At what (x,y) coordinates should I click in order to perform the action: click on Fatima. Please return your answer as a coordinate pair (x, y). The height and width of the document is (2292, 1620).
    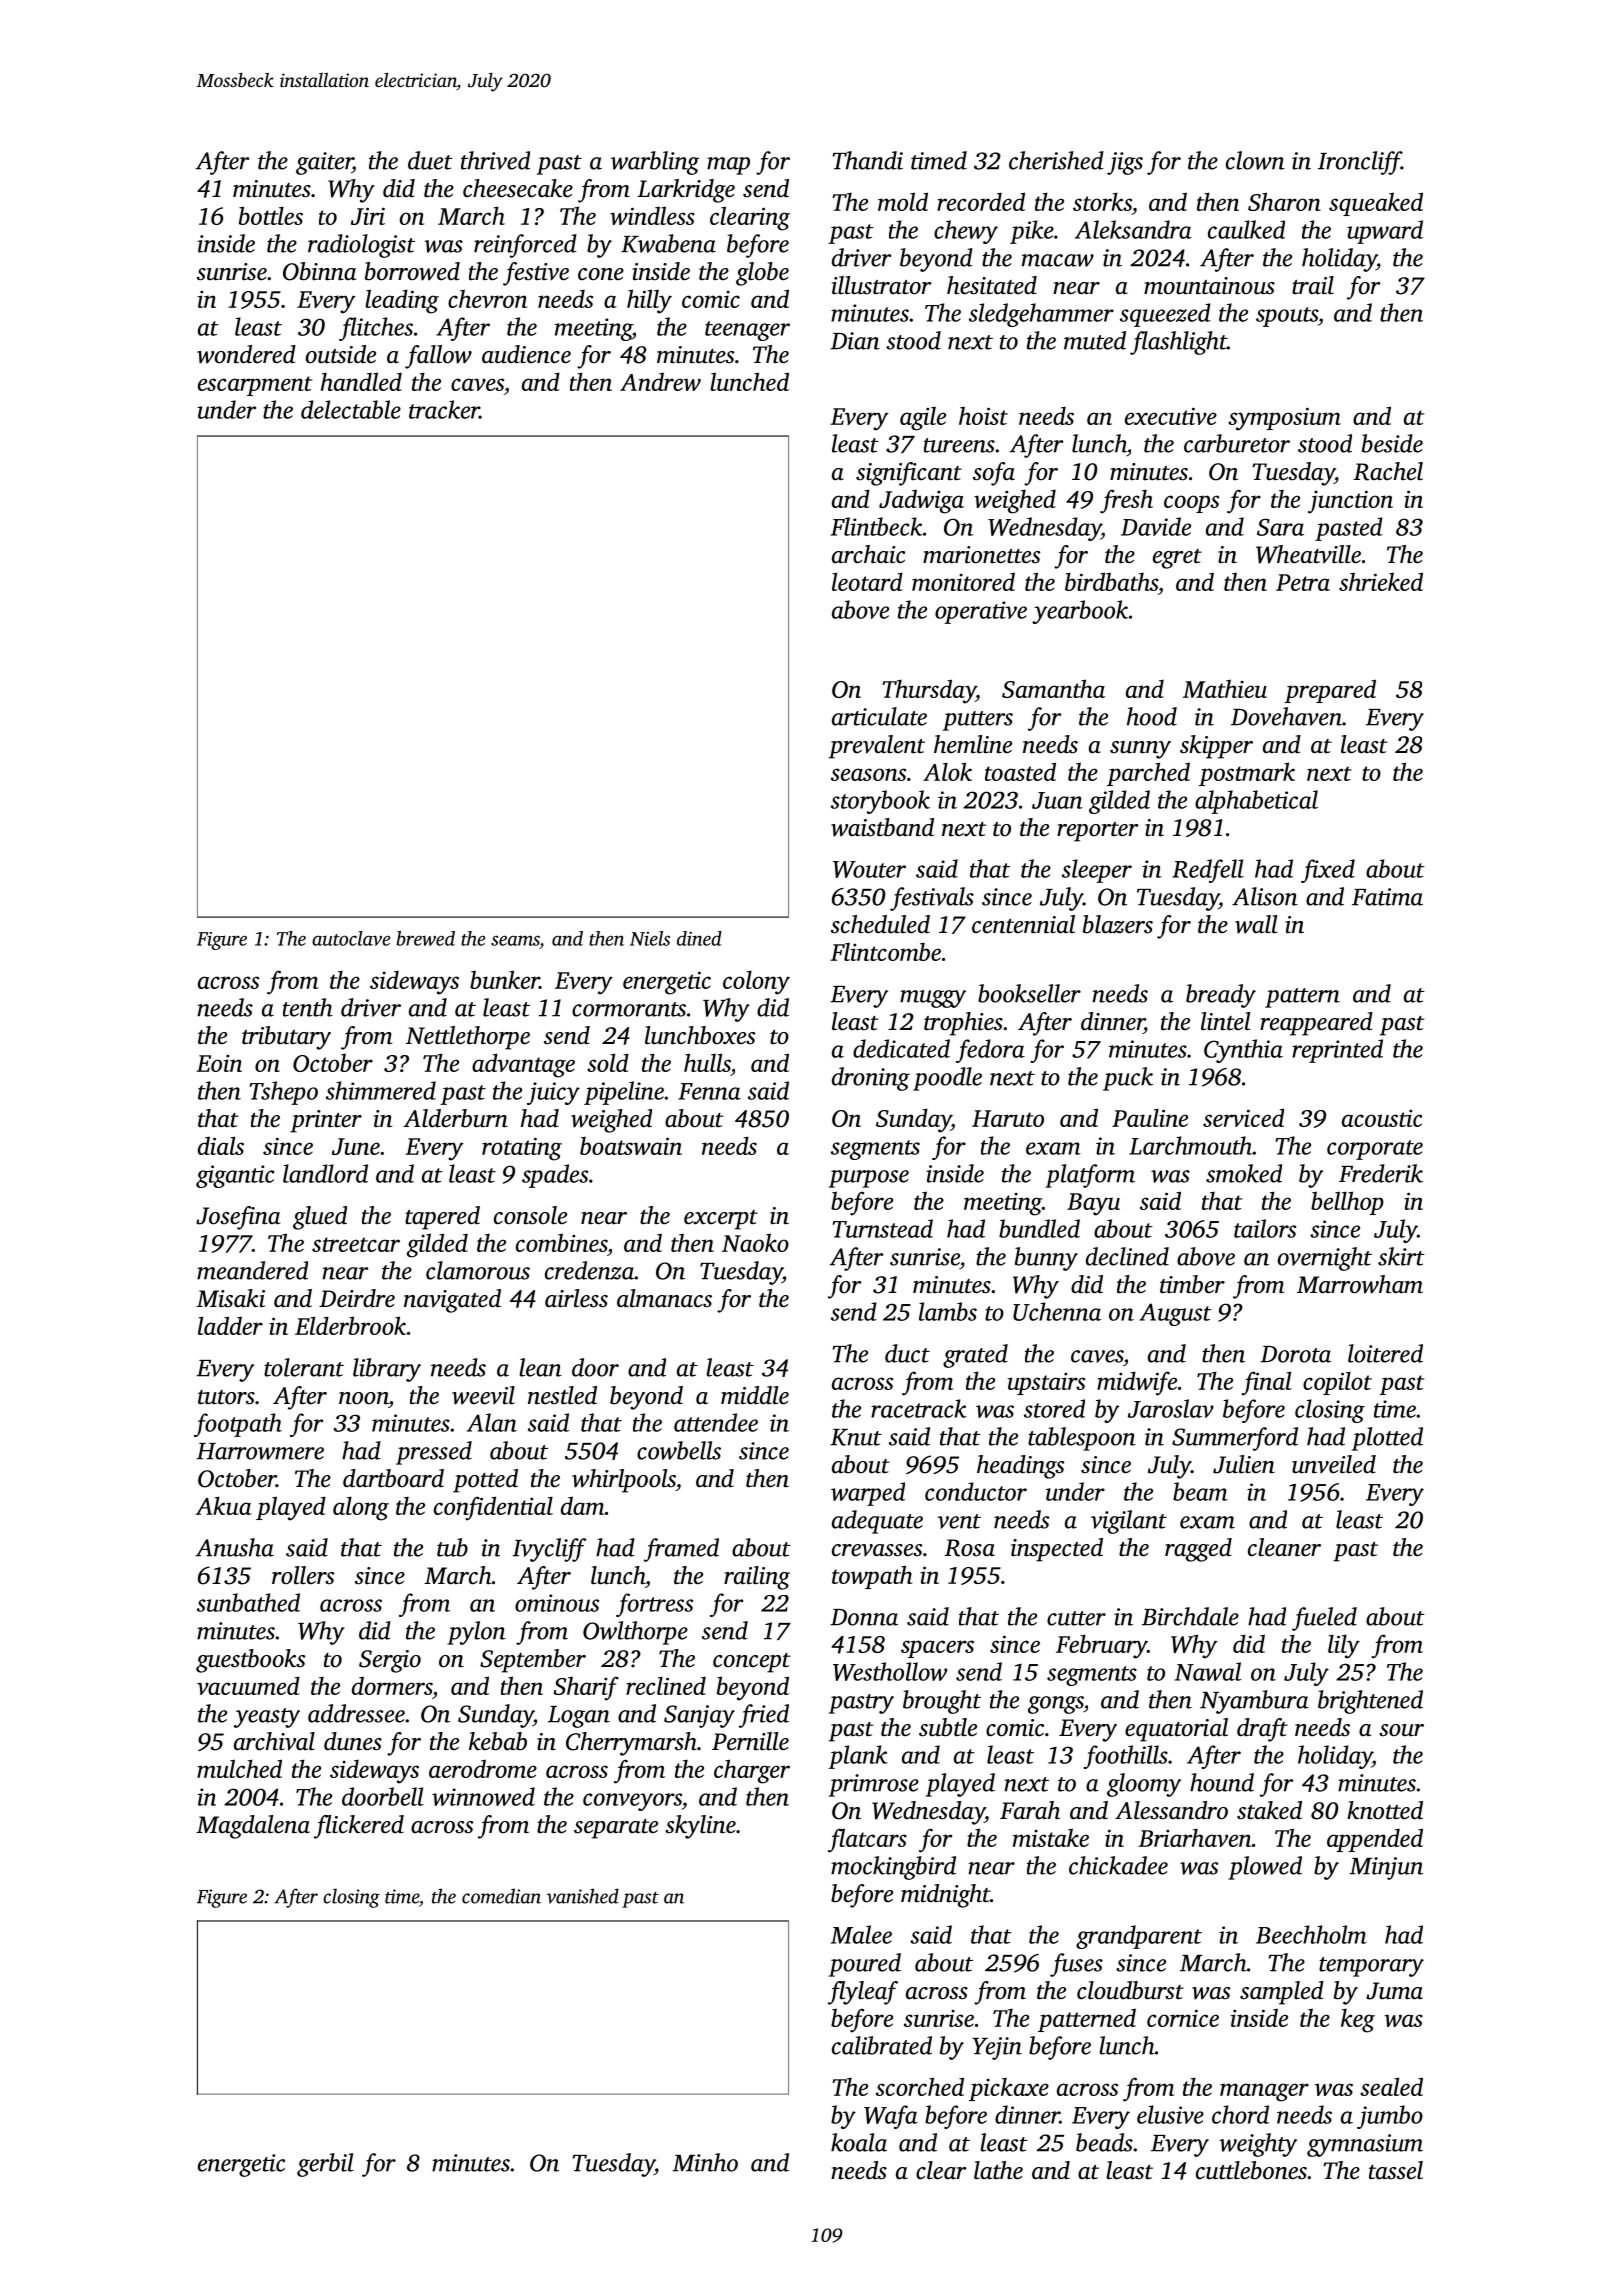
    Looking at the image, I should click on (1387, 897).
